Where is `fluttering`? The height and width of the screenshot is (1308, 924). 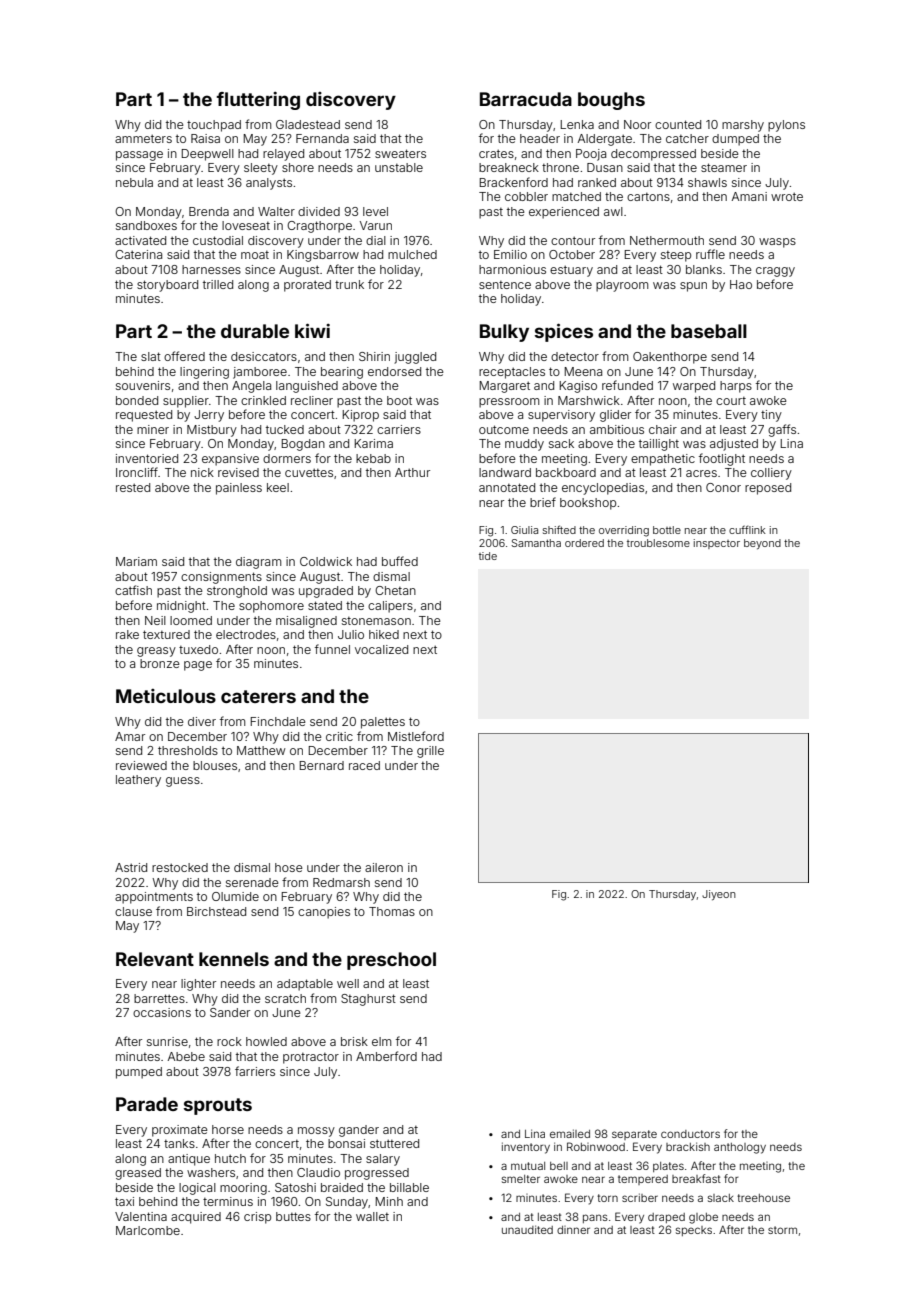 fluttering is located at coordinates (258, 101).
